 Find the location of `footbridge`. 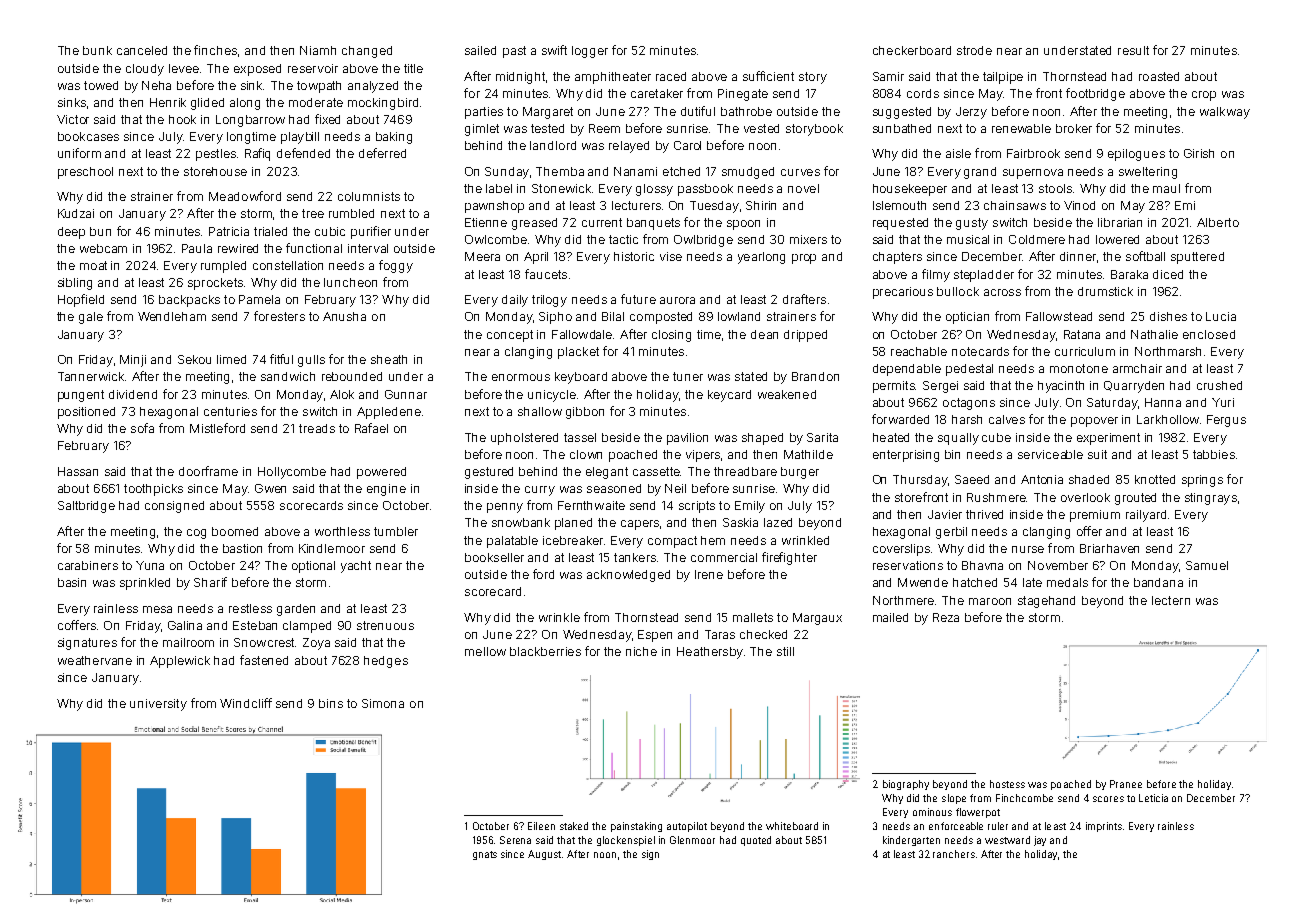

footbridge is located at coordinates (1095, 94).
